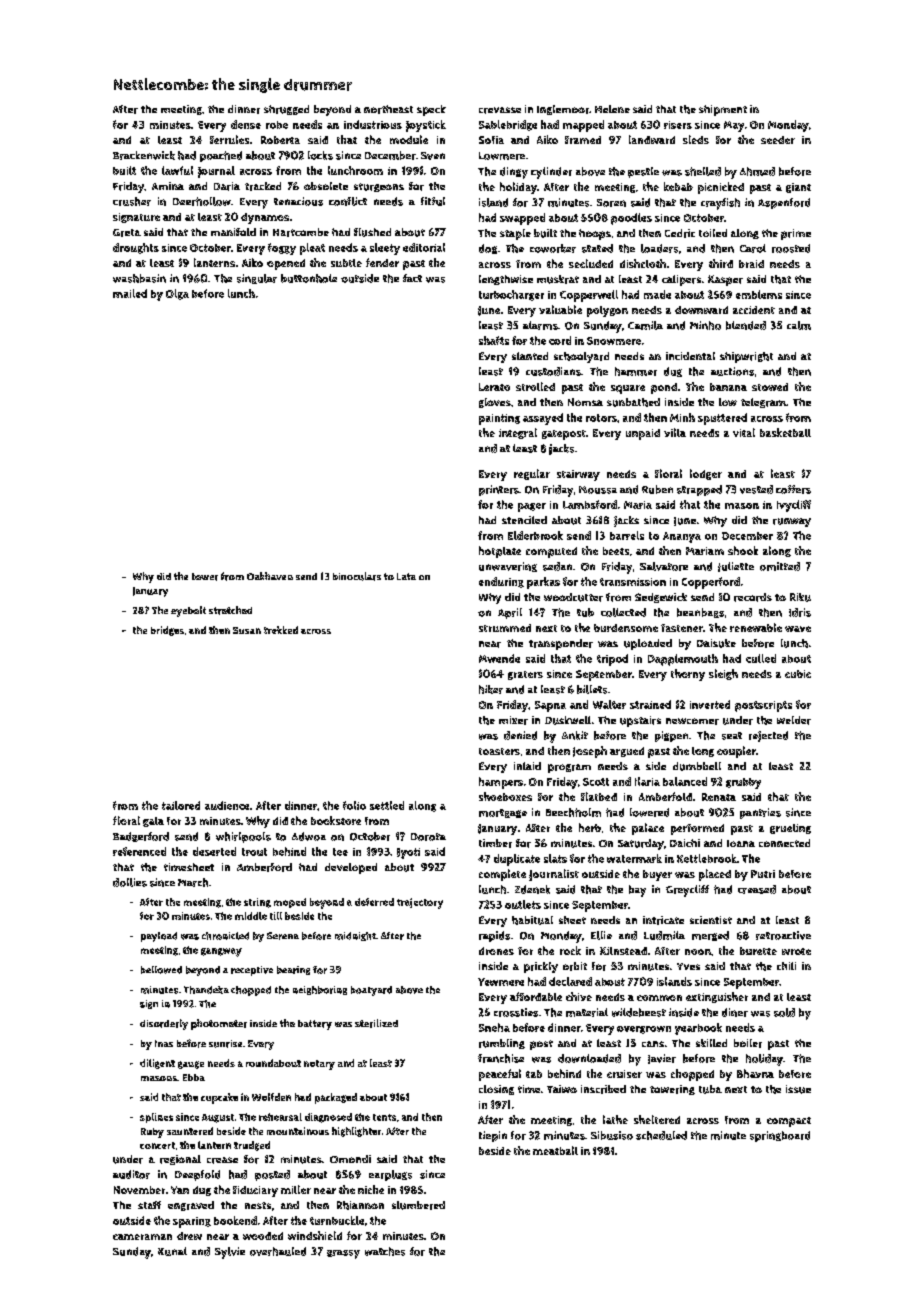  Describe the element at coordinates (678, 186) in the screenshot. I see `kebab` at that location.
